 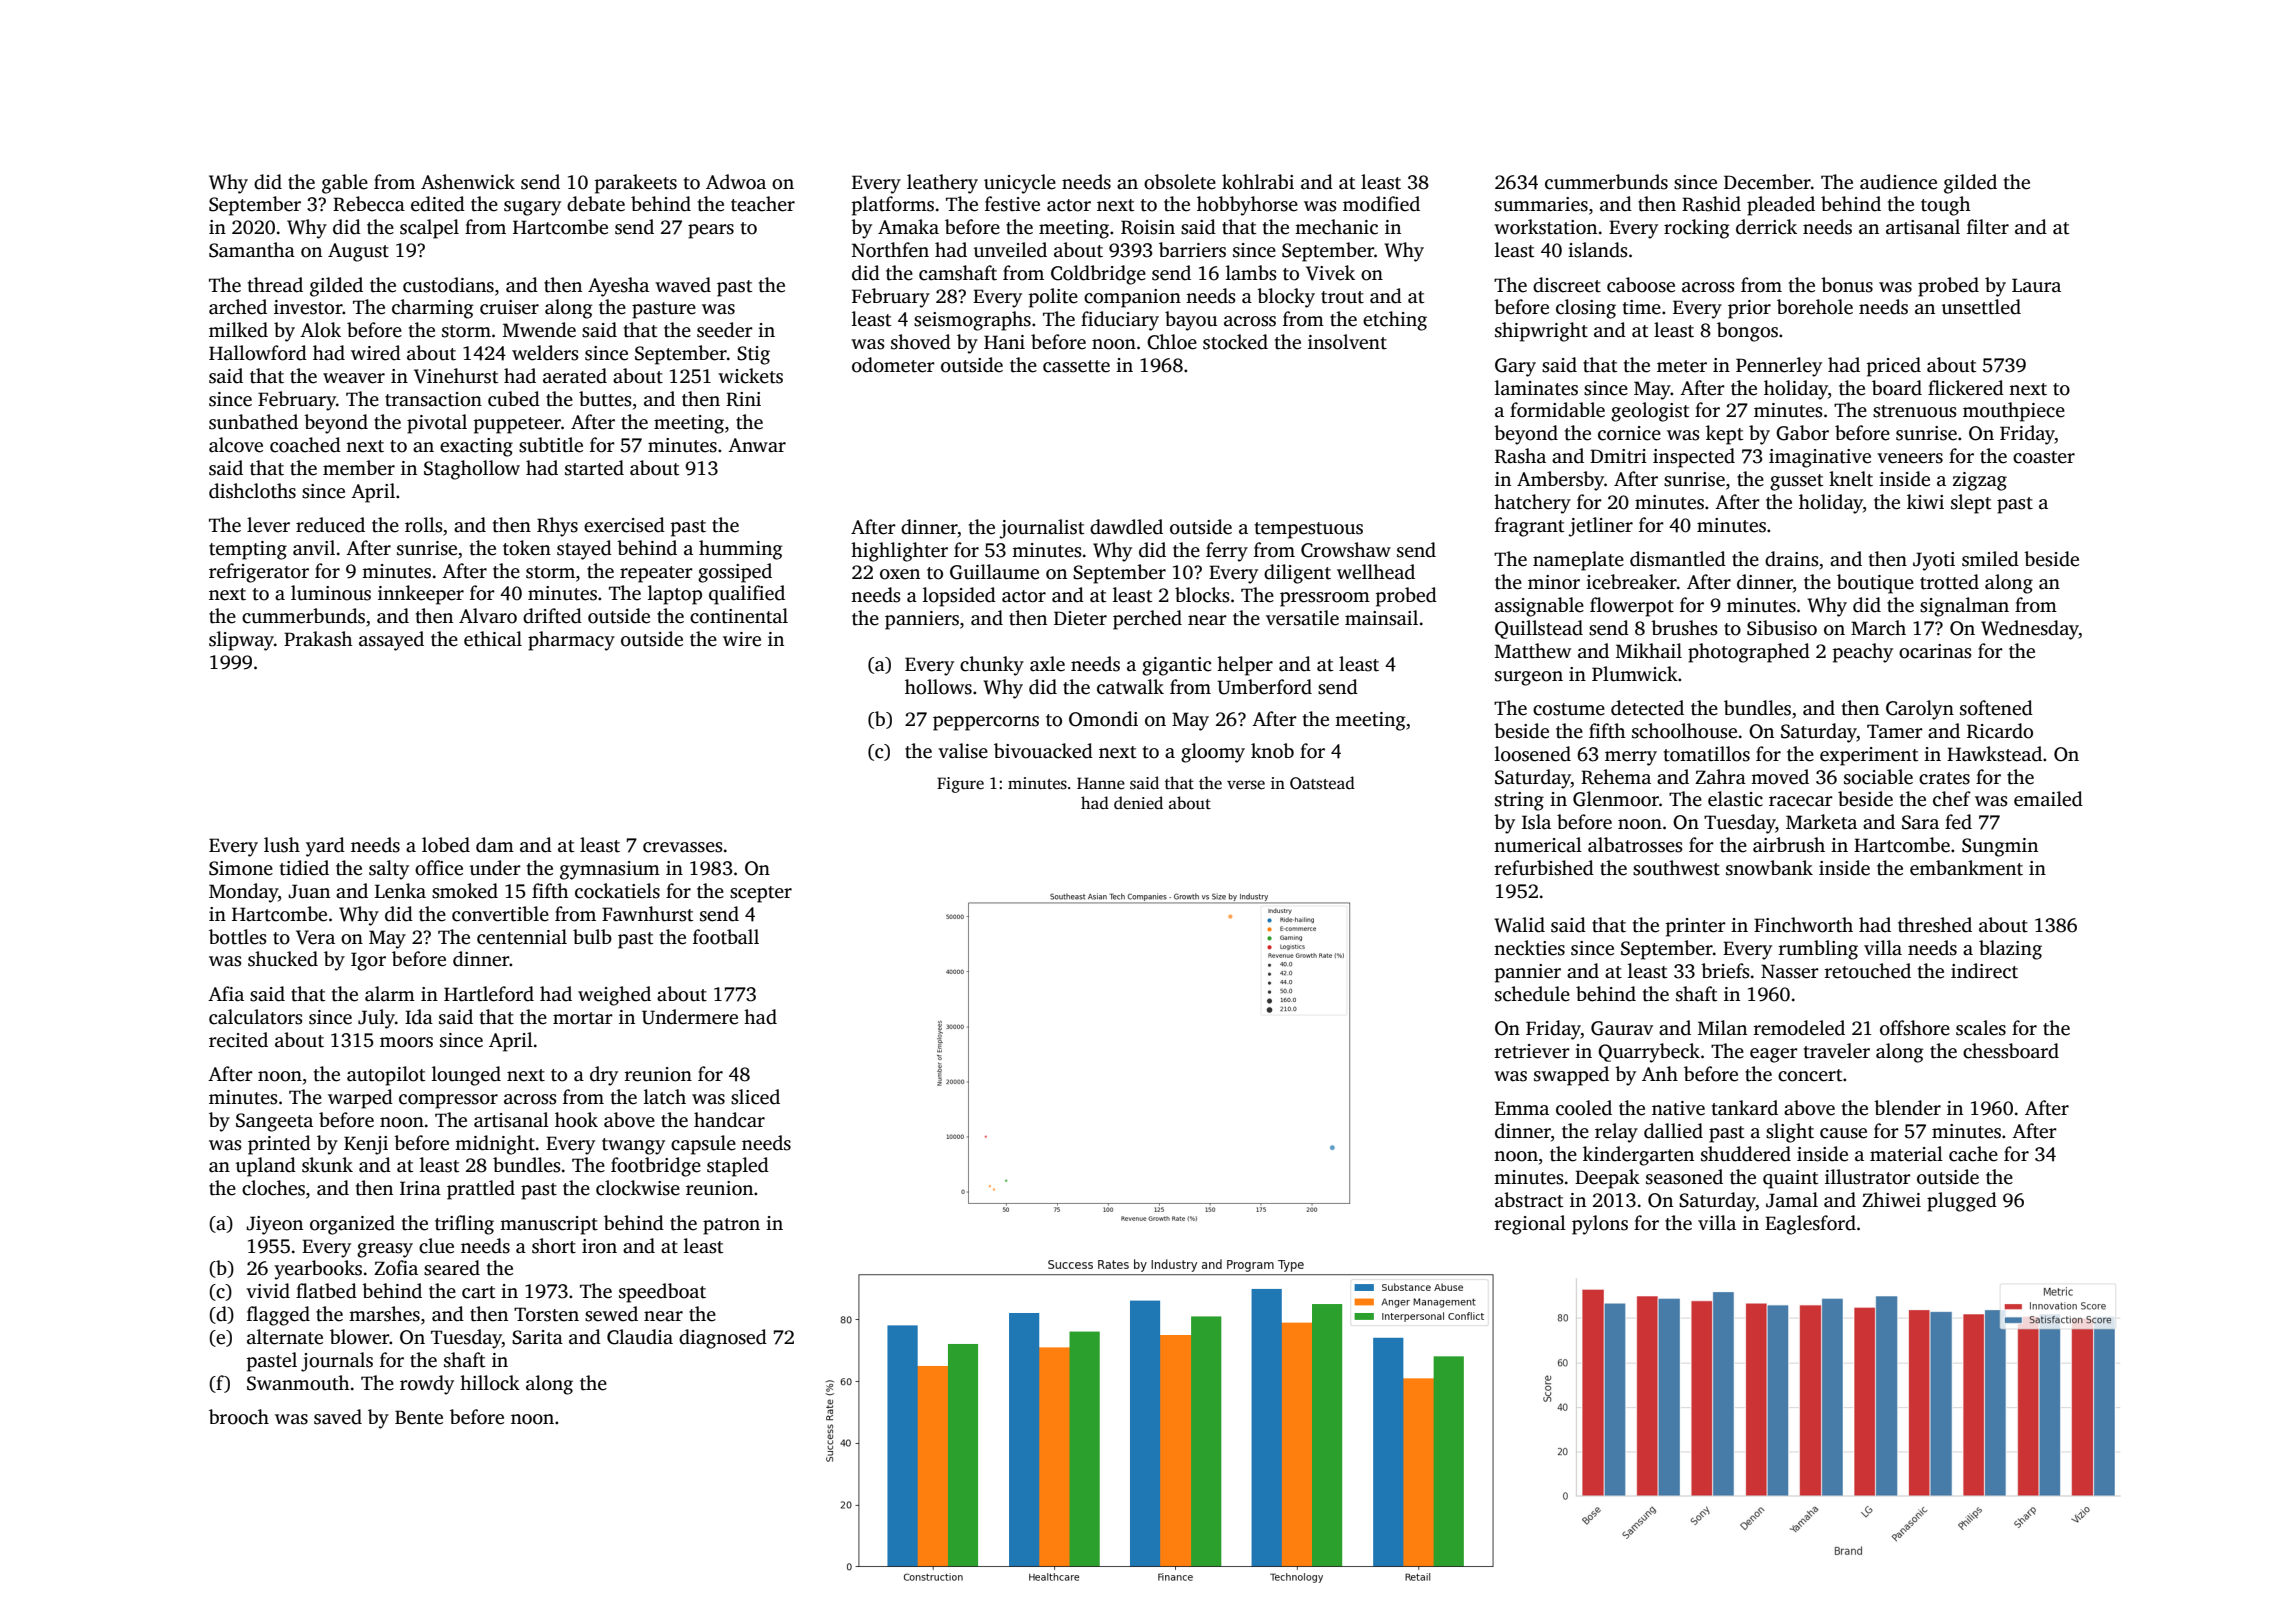 What do you see at coordinates (279, 1145) in the screenshot?
I see `printed` at bounding box center [279, 1145].
